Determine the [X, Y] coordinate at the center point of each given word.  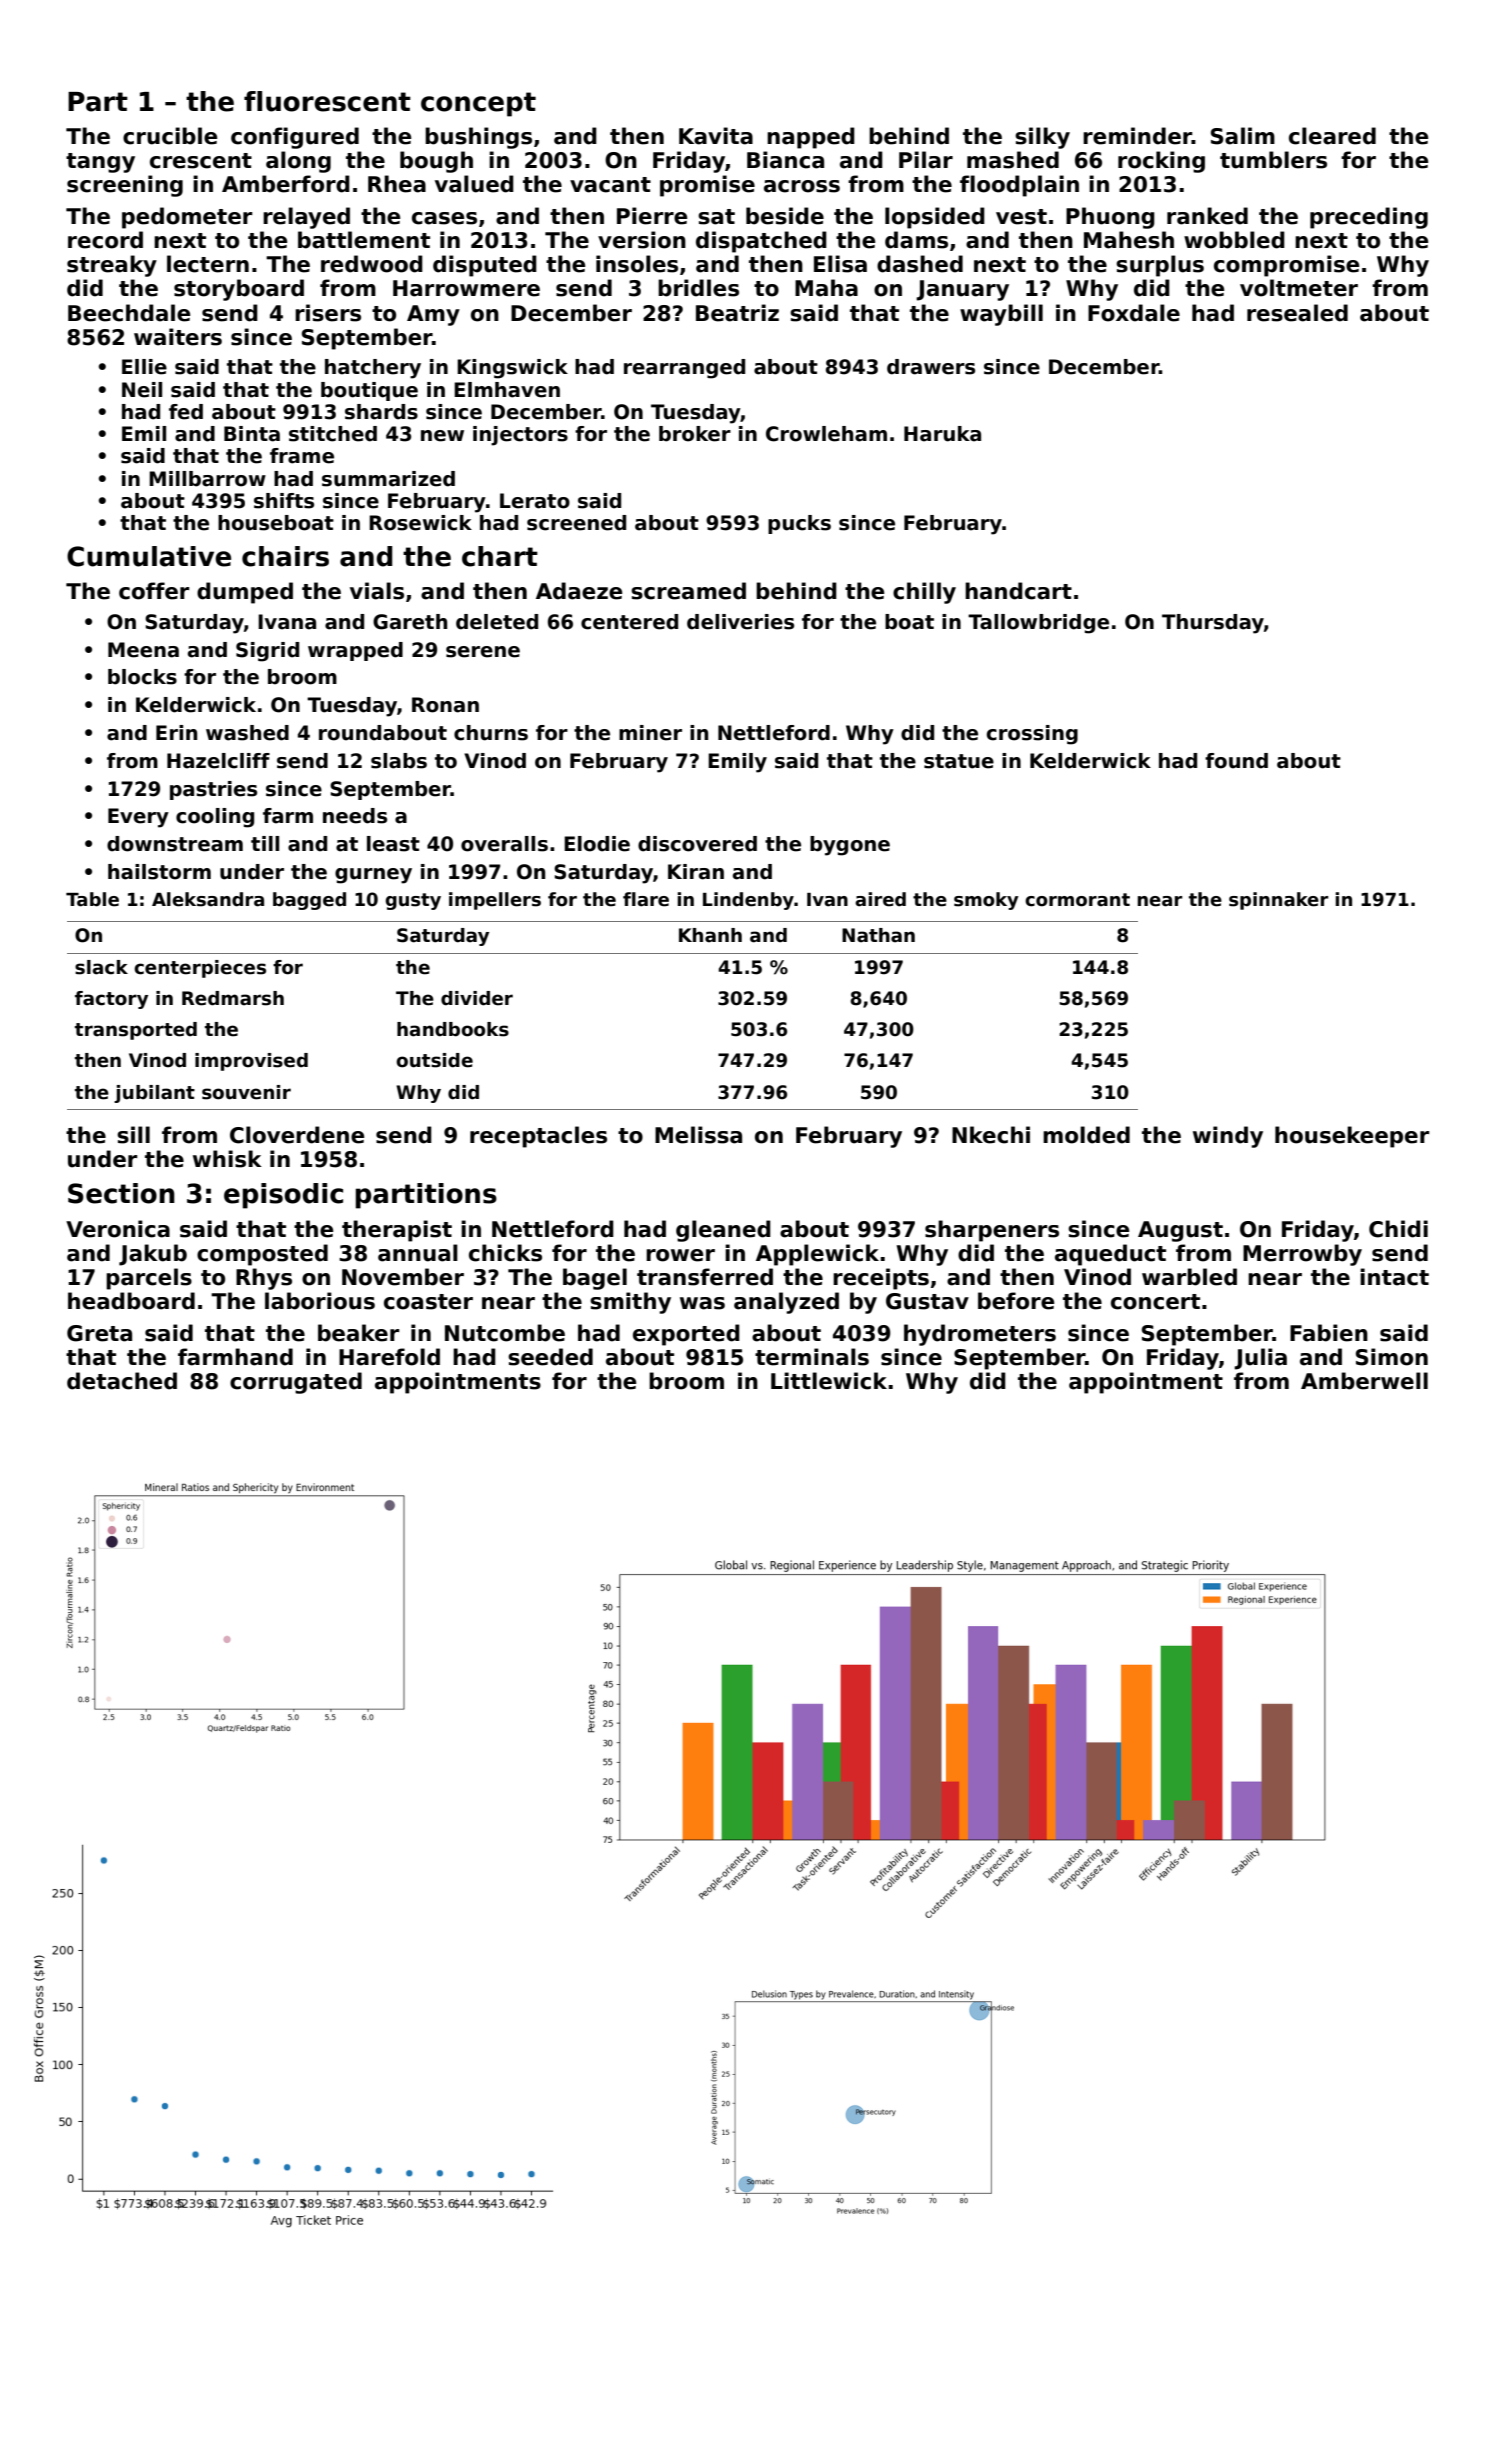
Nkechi [991, 1135]
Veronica [118, 1229]
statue [959, 761]
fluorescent [327, 101]
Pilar [926, 160]
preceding [1369, 218]
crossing [1032, 735]
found [1236, 761]
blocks [142, 677]
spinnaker [1278, 901]
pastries [213, 790]
